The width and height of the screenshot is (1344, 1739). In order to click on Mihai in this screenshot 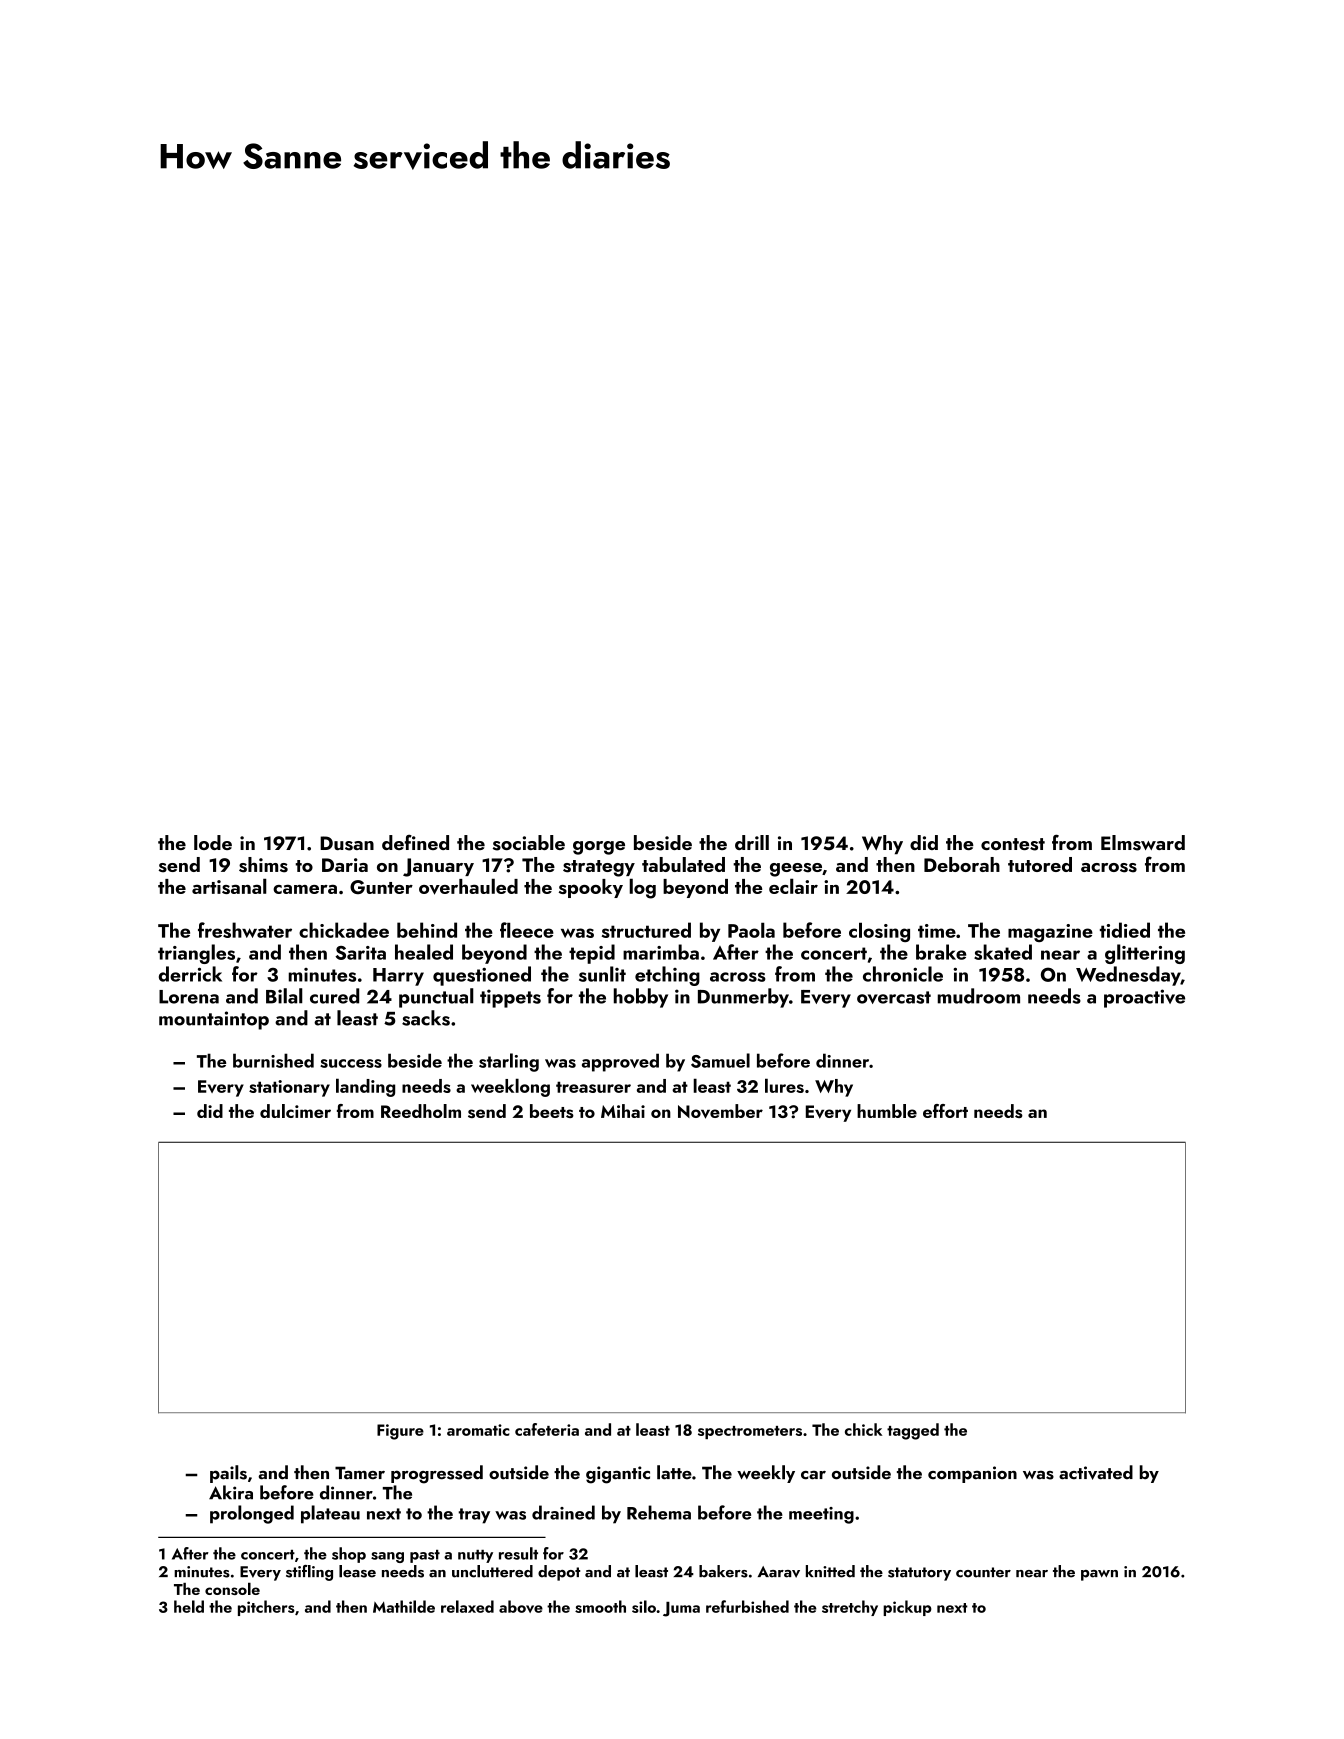, I will do `click(623, 1111)`.
